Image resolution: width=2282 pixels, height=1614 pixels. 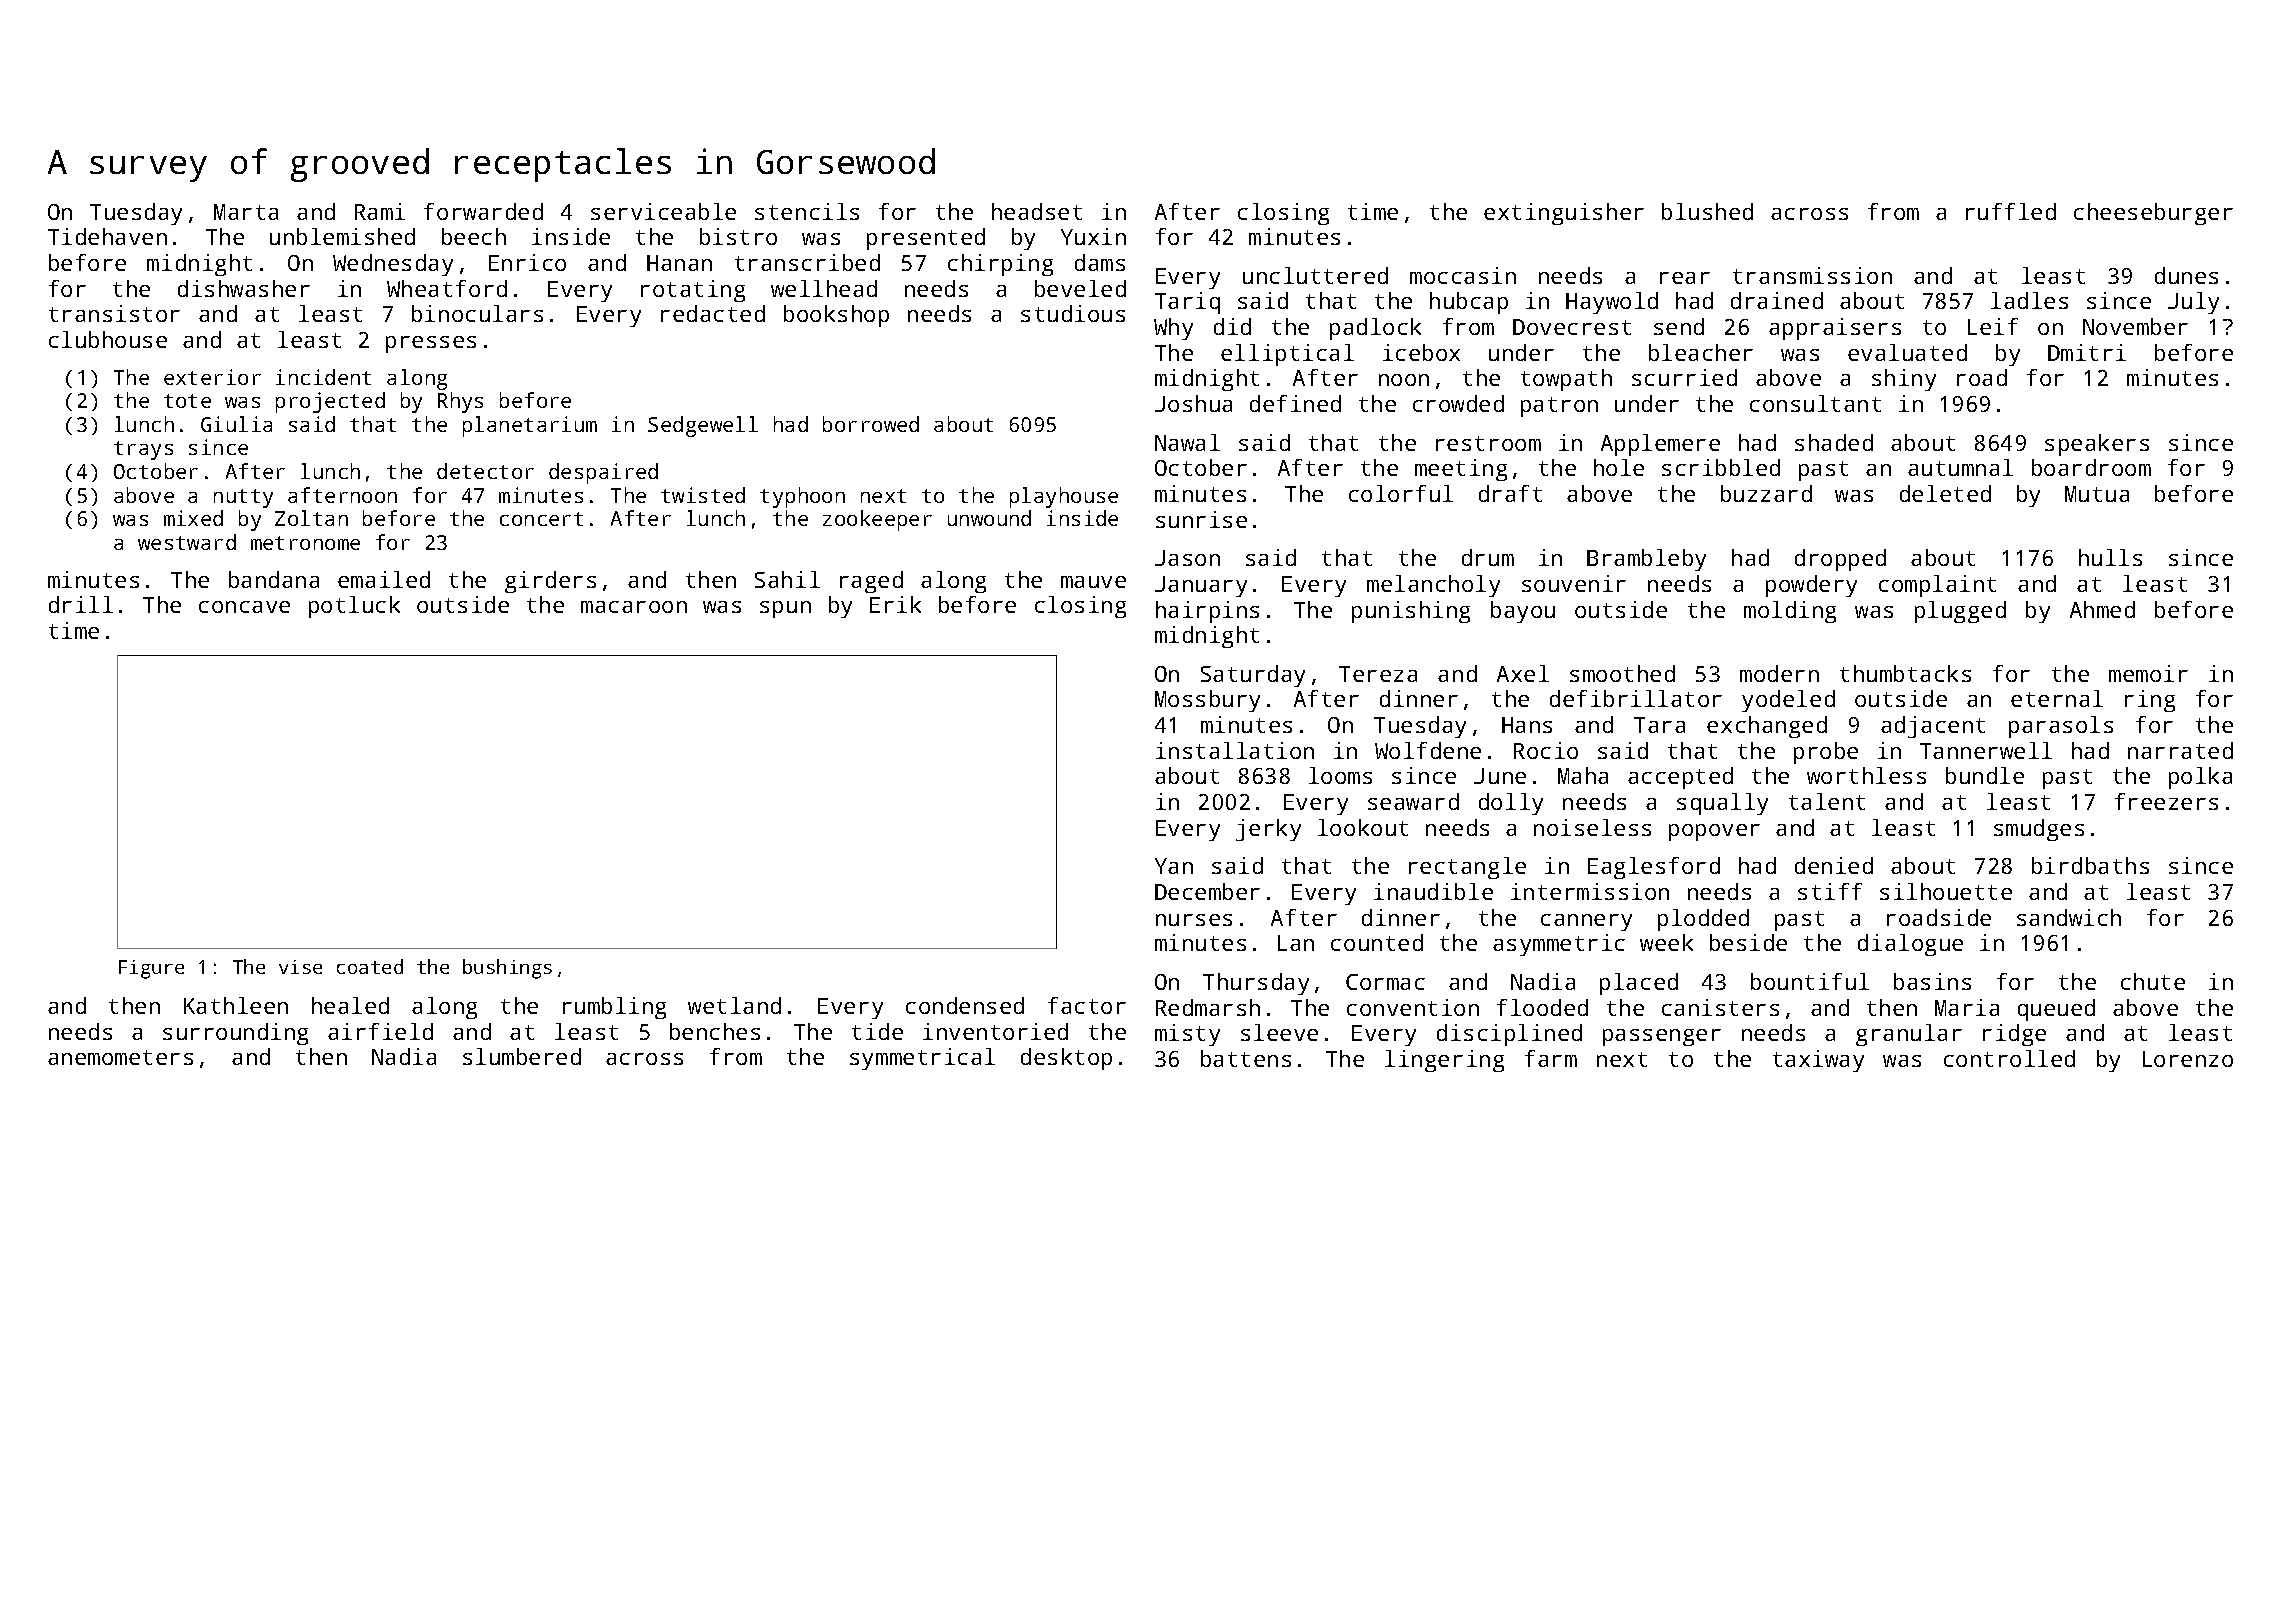 What do you see at coordinates (2186, 275) in the document?
I see `dunes` at bounding box center [2186, 275].
